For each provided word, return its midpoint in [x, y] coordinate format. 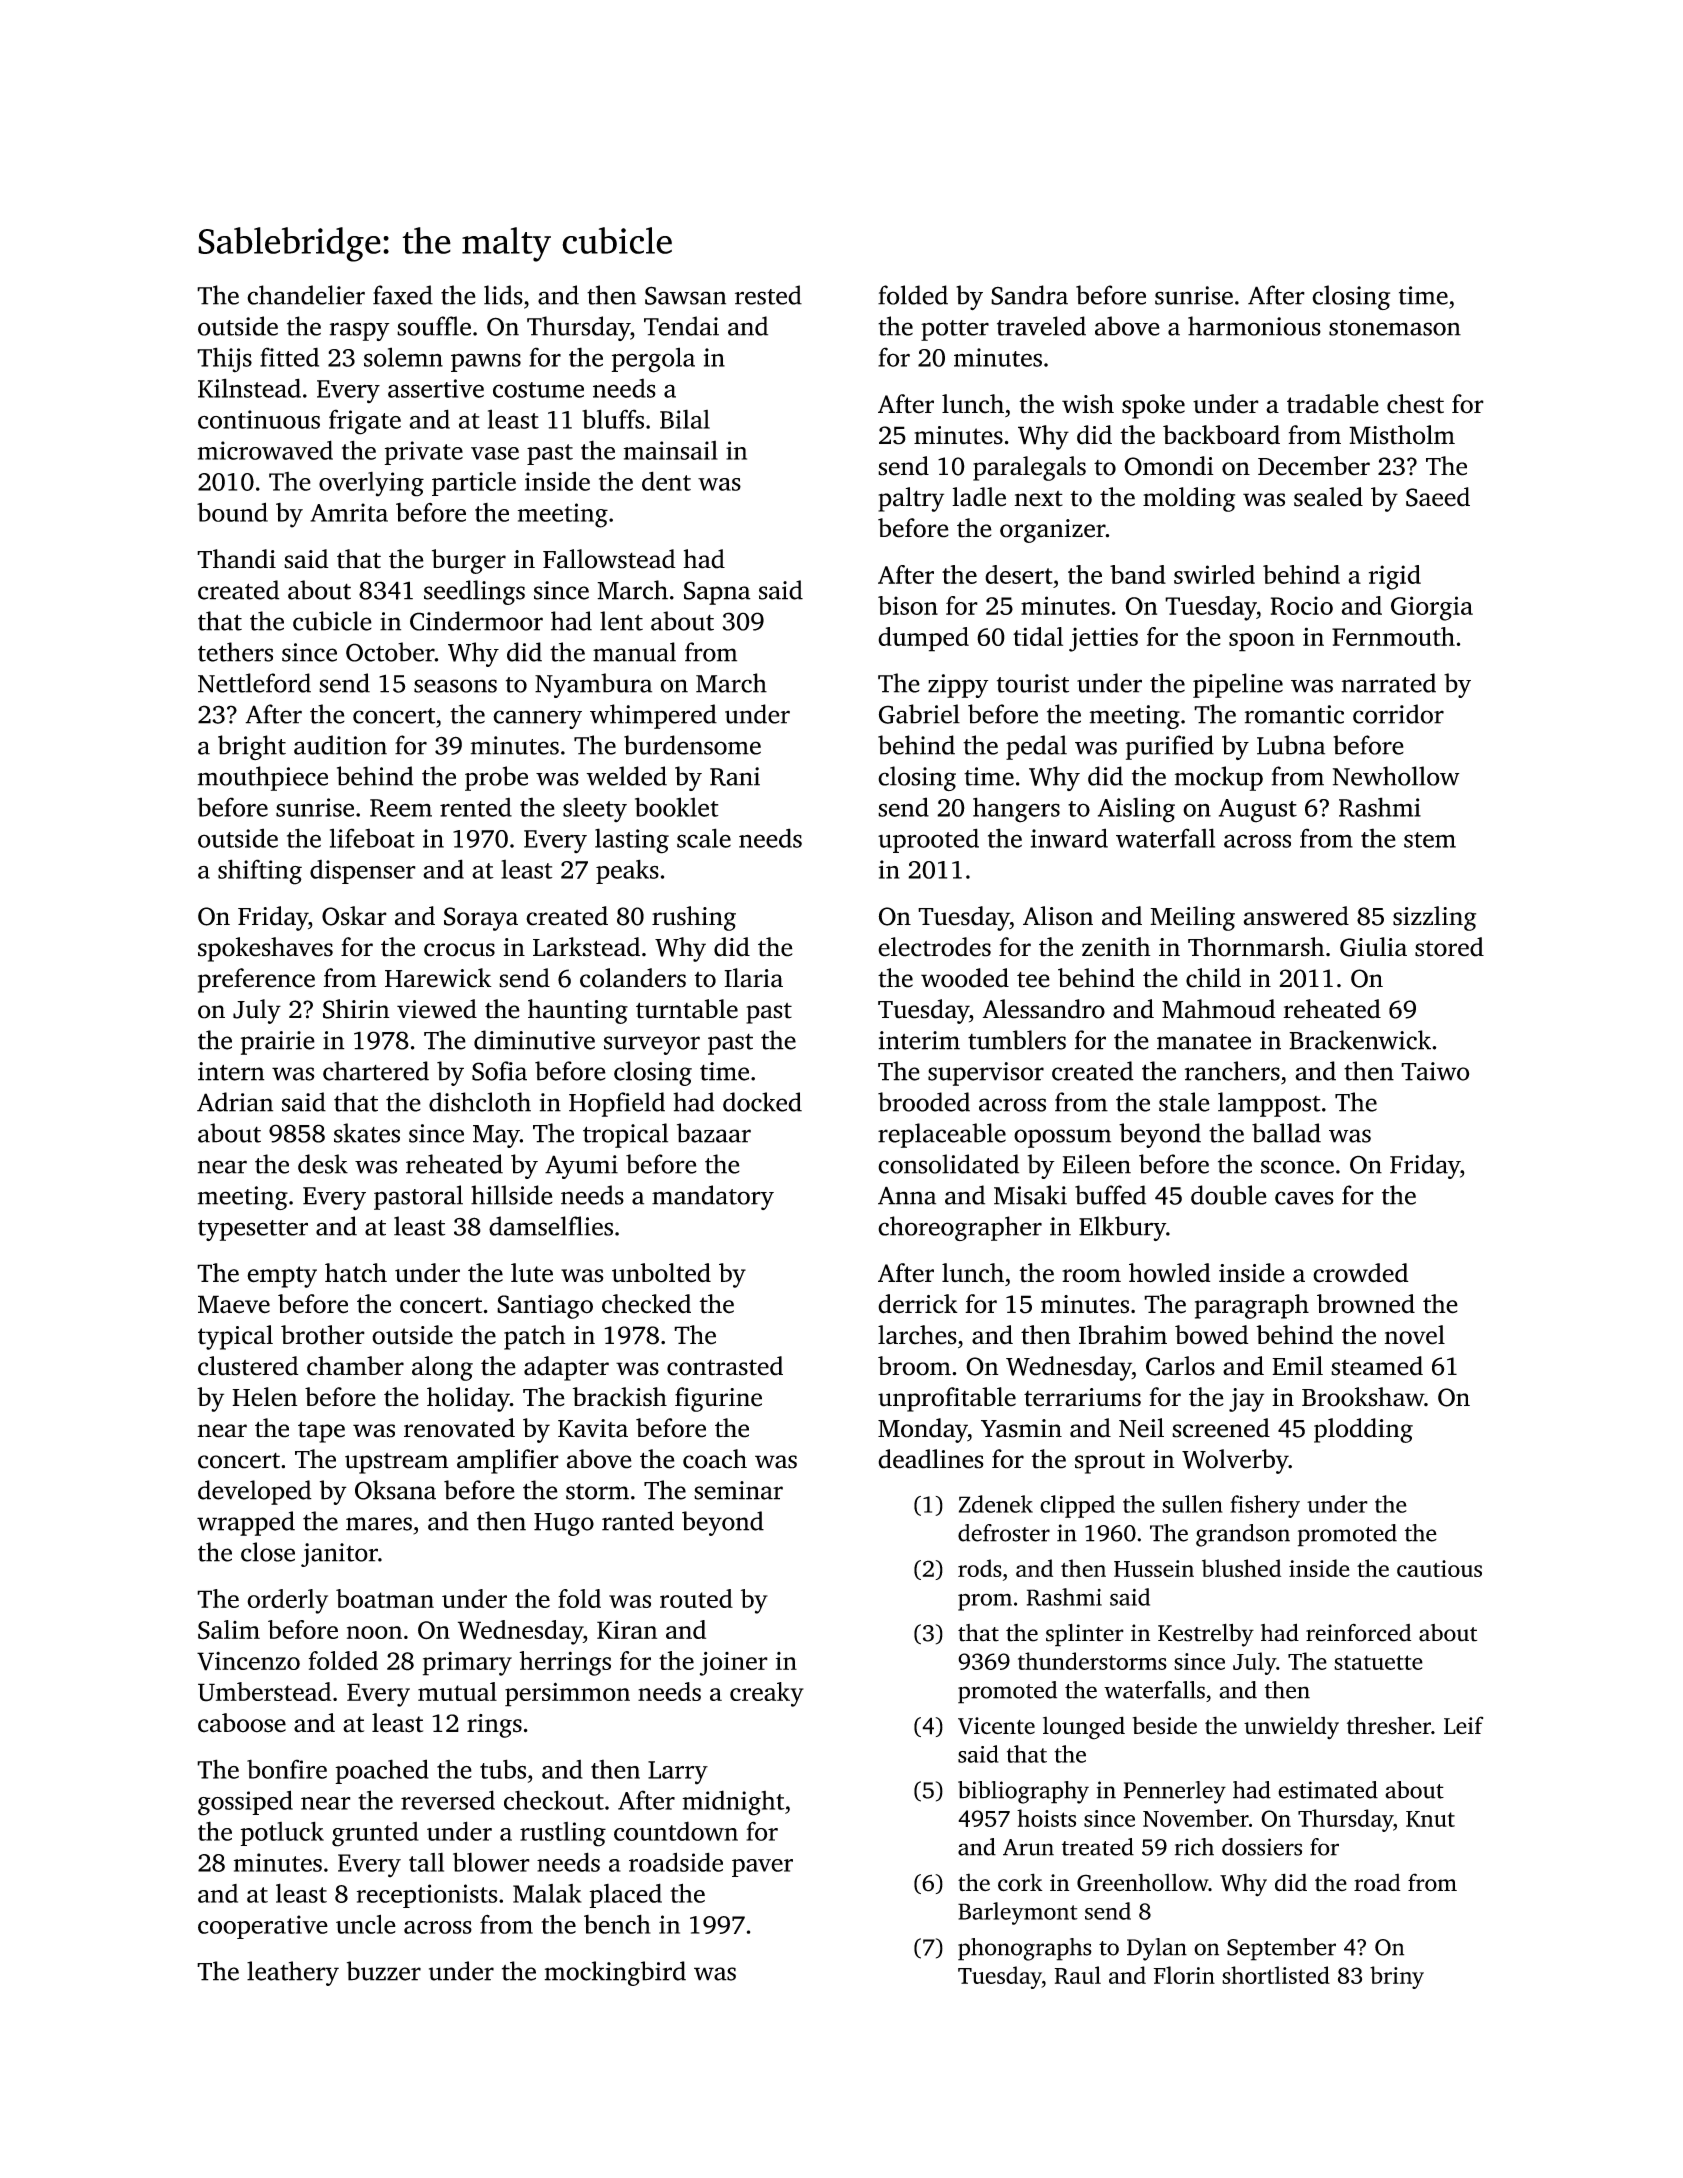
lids [503, 295]
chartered [376, 1071]
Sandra [1029, 295]
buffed [1110, 1195]
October [390, 652]
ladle [979, 497]
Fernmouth [1393, 636]
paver [762, 1868]
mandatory [713, 1197]
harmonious [1254, 326]
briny [1397, 1977]
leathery [293, 1973]
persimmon [567, 1694]
